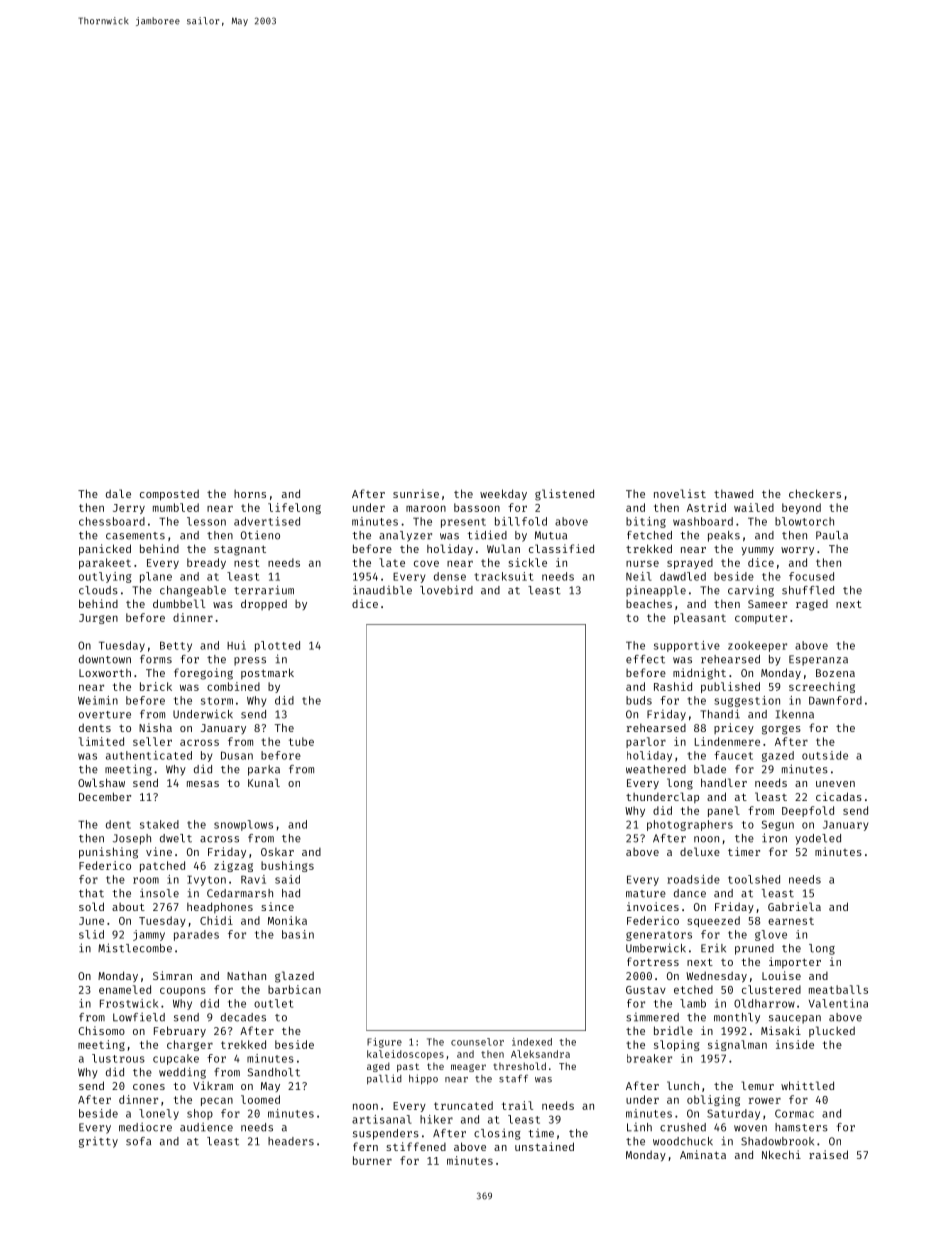 This document has width=952, height=1233. Describe the element at coordinates (808, 811) in the document. I see `Deepfold` at that location.
